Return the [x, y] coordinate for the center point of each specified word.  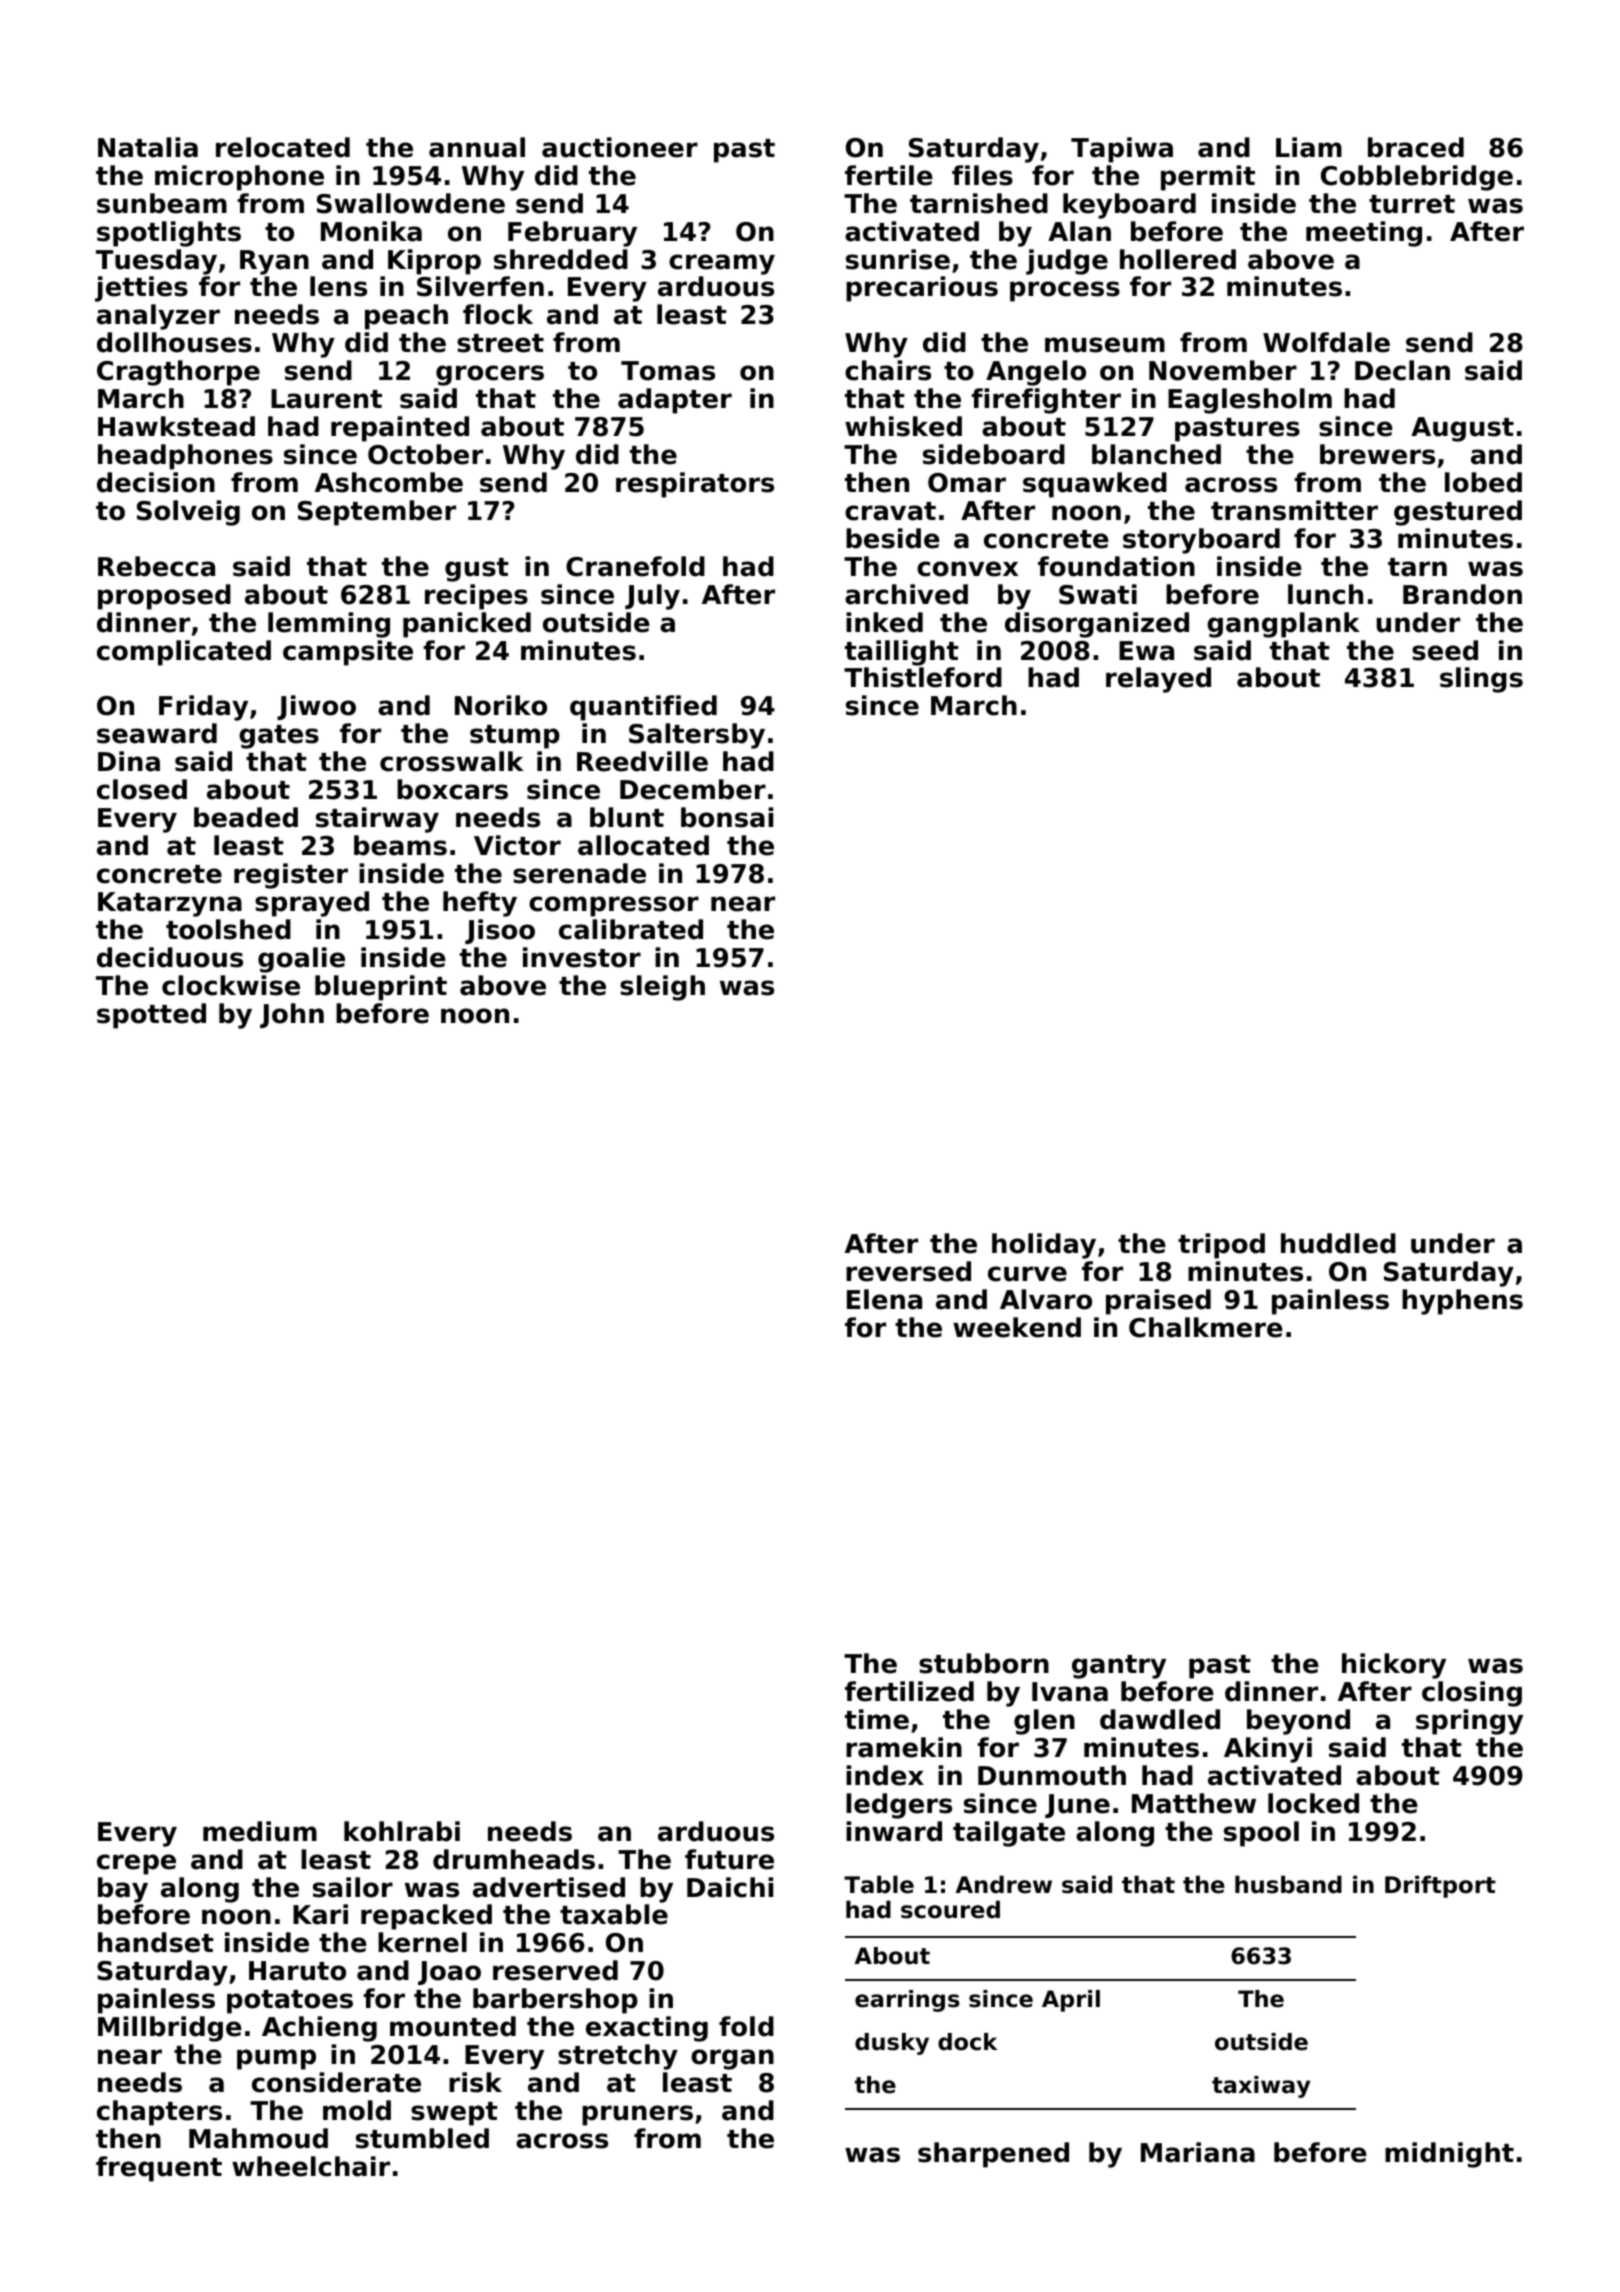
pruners [637, 2115]
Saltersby [697, 736]
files [982, 175]
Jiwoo [316, 707]
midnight [1449, 2155]
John [292, 1015]
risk [475, 2082]
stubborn [984, 1663]
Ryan [274, 262]
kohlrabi [402, 1831]
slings [1481, 680]
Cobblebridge [1417, 178]
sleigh [662, 988]
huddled [1338, 1243]
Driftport [1440, 1886]
